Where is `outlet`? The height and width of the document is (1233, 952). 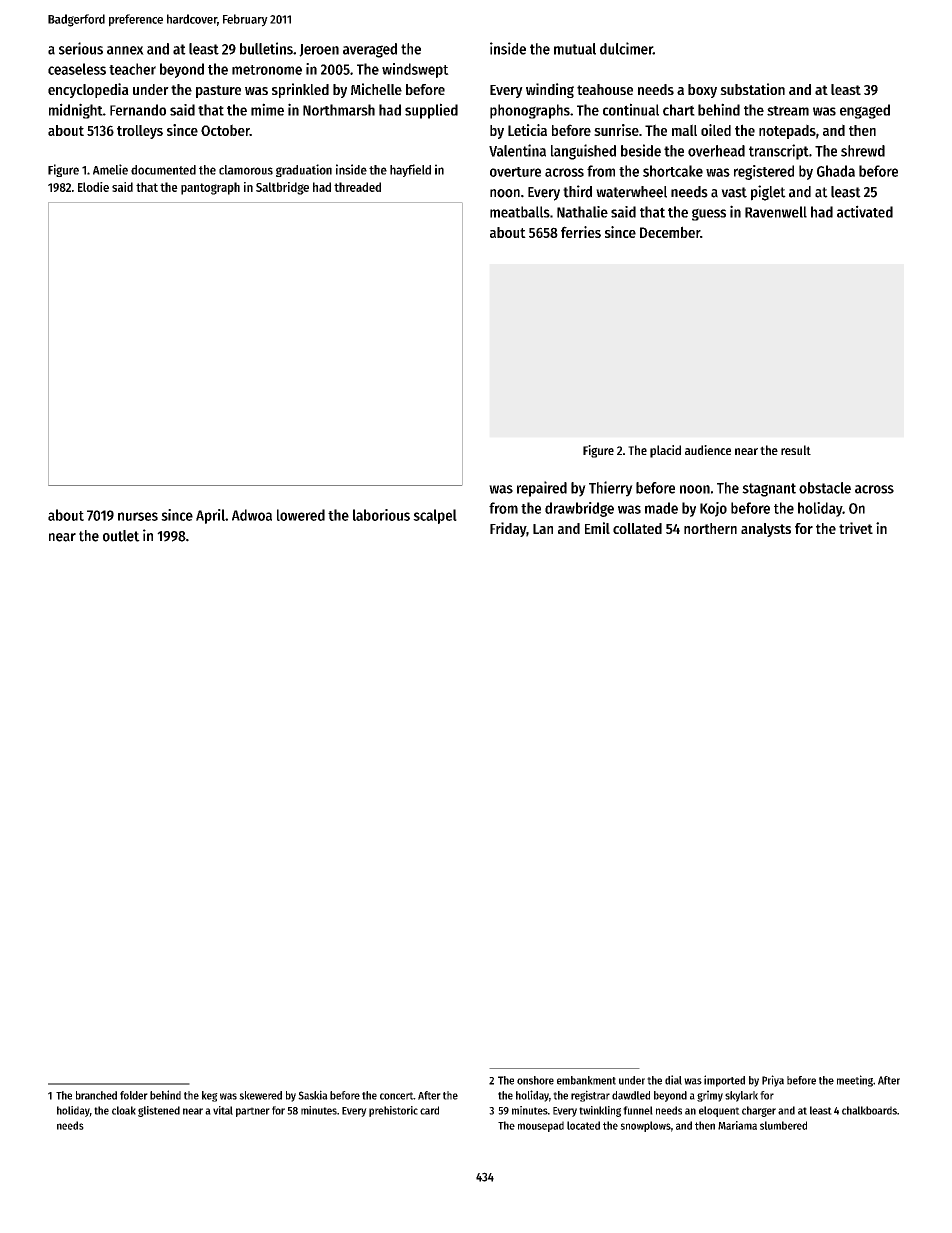
outlet is located at coordinates (121, 536).
